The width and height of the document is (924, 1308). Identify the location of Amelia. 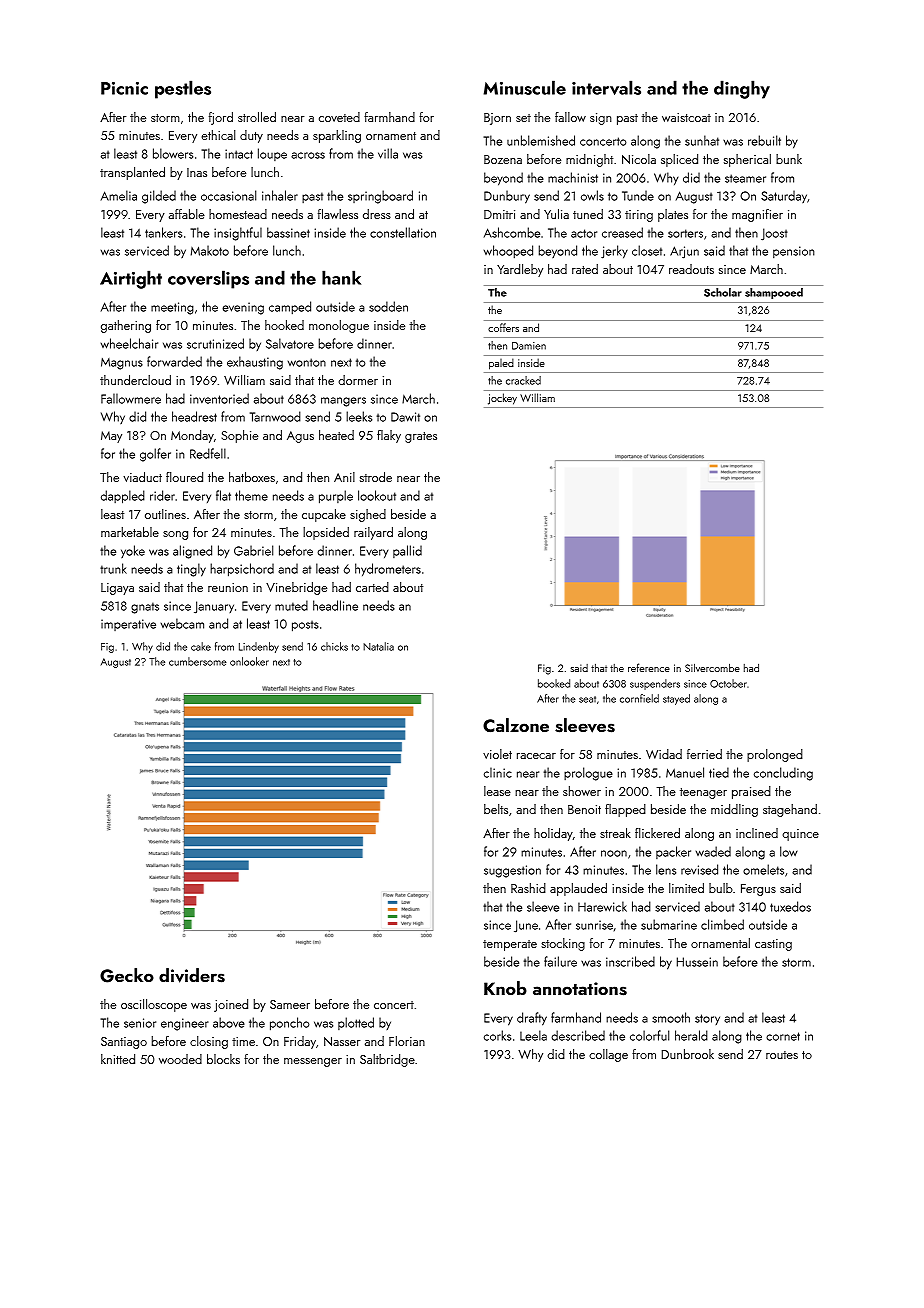
(119, 195).
